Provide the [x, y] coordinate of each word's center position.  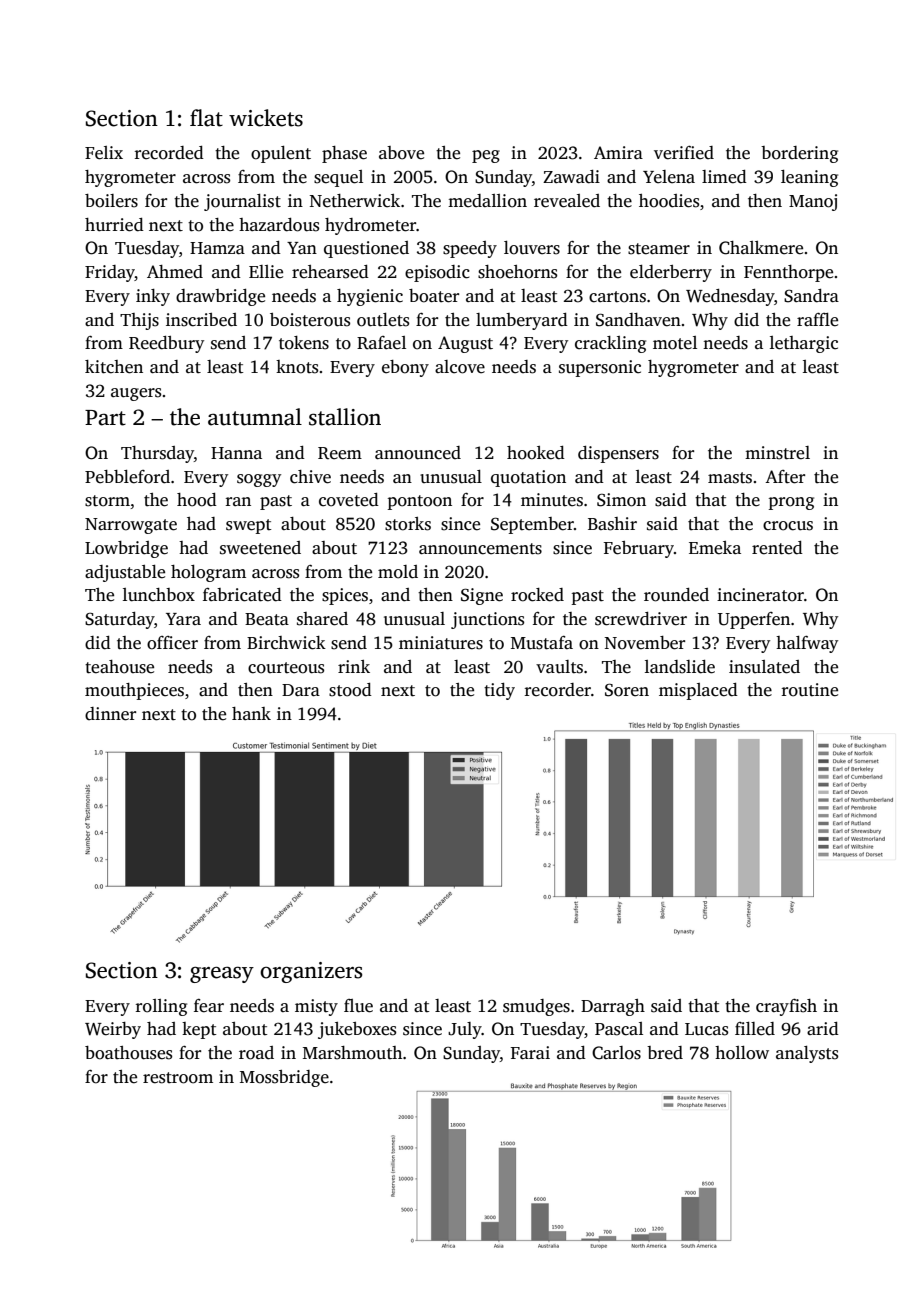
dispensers [618, 454]
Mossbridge [284, 1078]
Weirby [113, 1030]
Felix [104, 153]
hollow [742, 1053]
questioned [366, 249]
